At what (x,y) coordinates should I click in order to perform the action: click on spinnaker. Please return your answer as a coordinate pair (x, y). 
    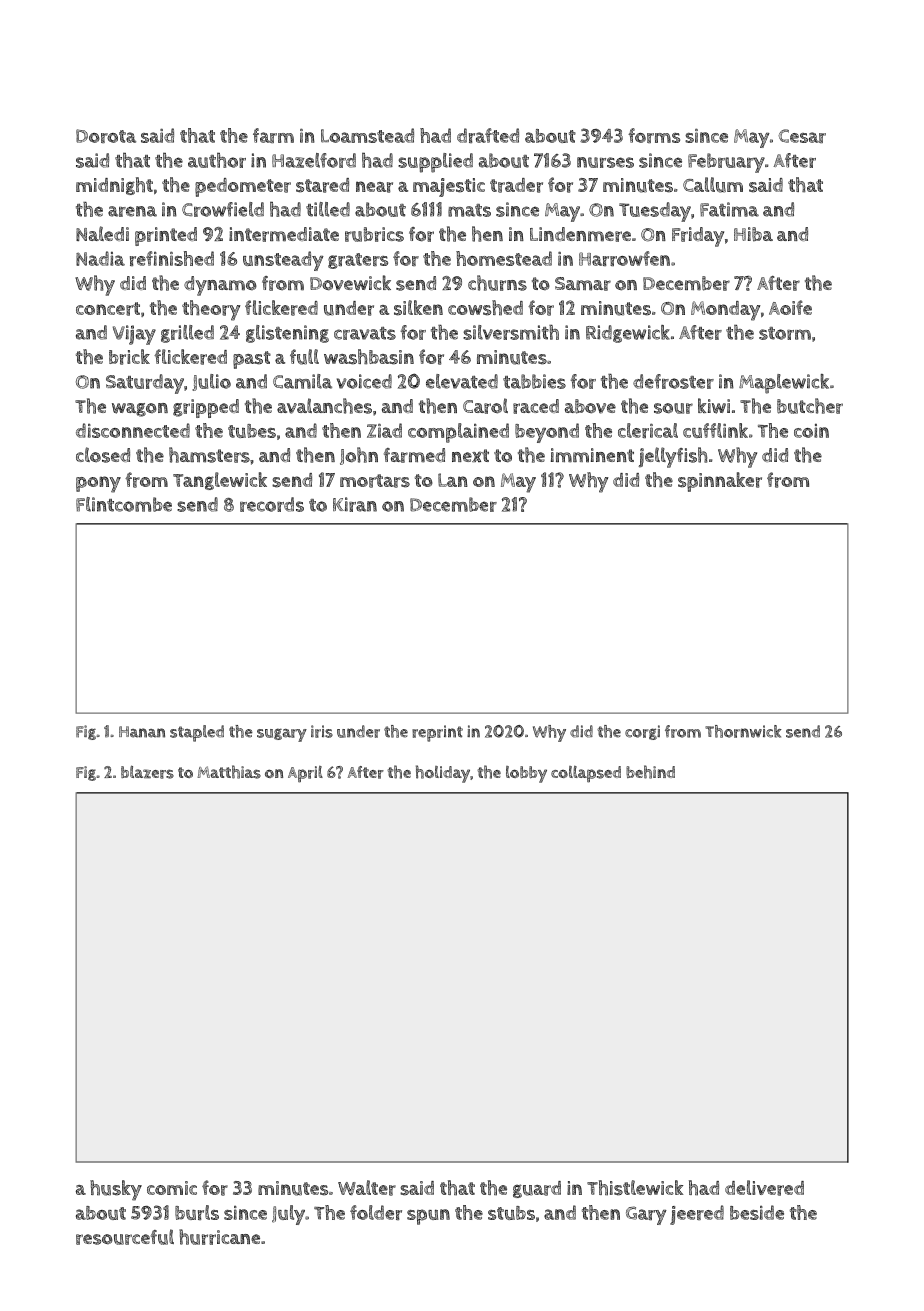
    Looking at the image, I should click on (720, 482).
